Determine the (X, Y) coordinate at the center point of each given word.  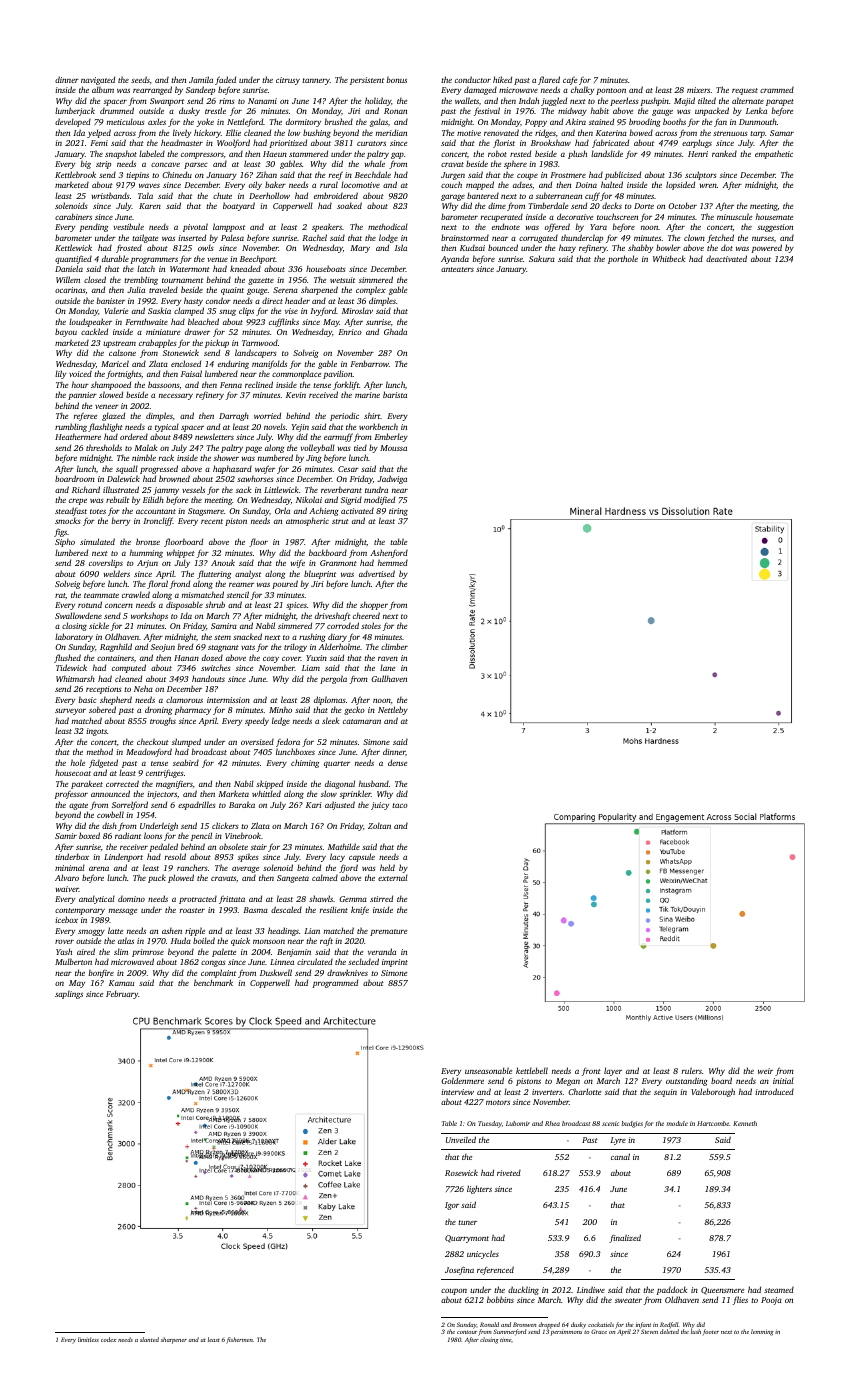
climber (394, 646)
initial (783, 1080)
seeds (140, 79)
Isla (401, 247)
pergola (333, 679)
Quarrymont (467, 1239)
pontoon (611, 91)
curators (371, 143)
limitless (88, 1339)
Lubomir (518, 1123)
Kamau (121, 983)
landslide (607, 153)
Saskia (159, 310)
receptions (104, 690)
